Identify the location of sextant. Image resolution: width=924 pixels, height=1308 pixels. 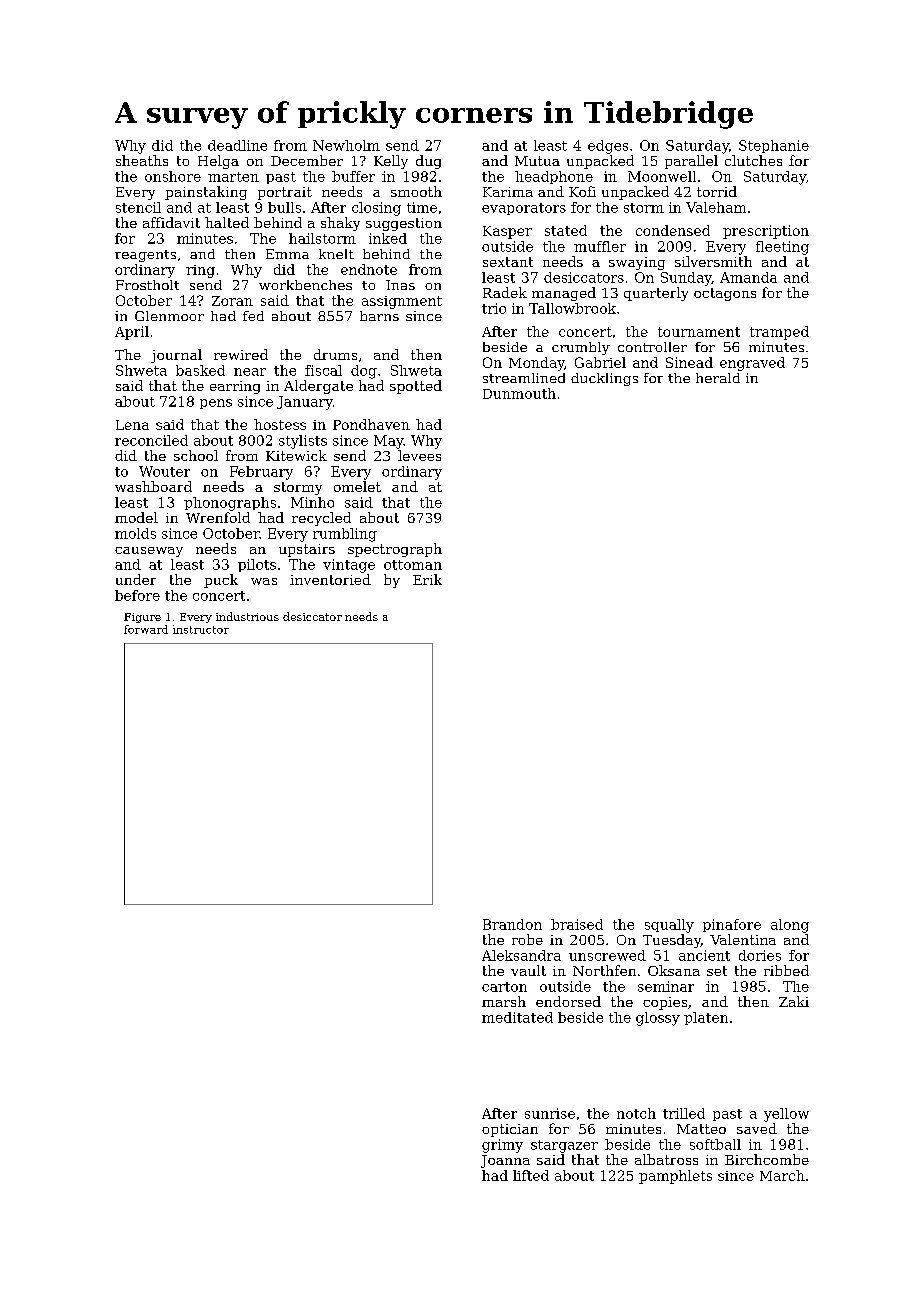
(508, 262).
